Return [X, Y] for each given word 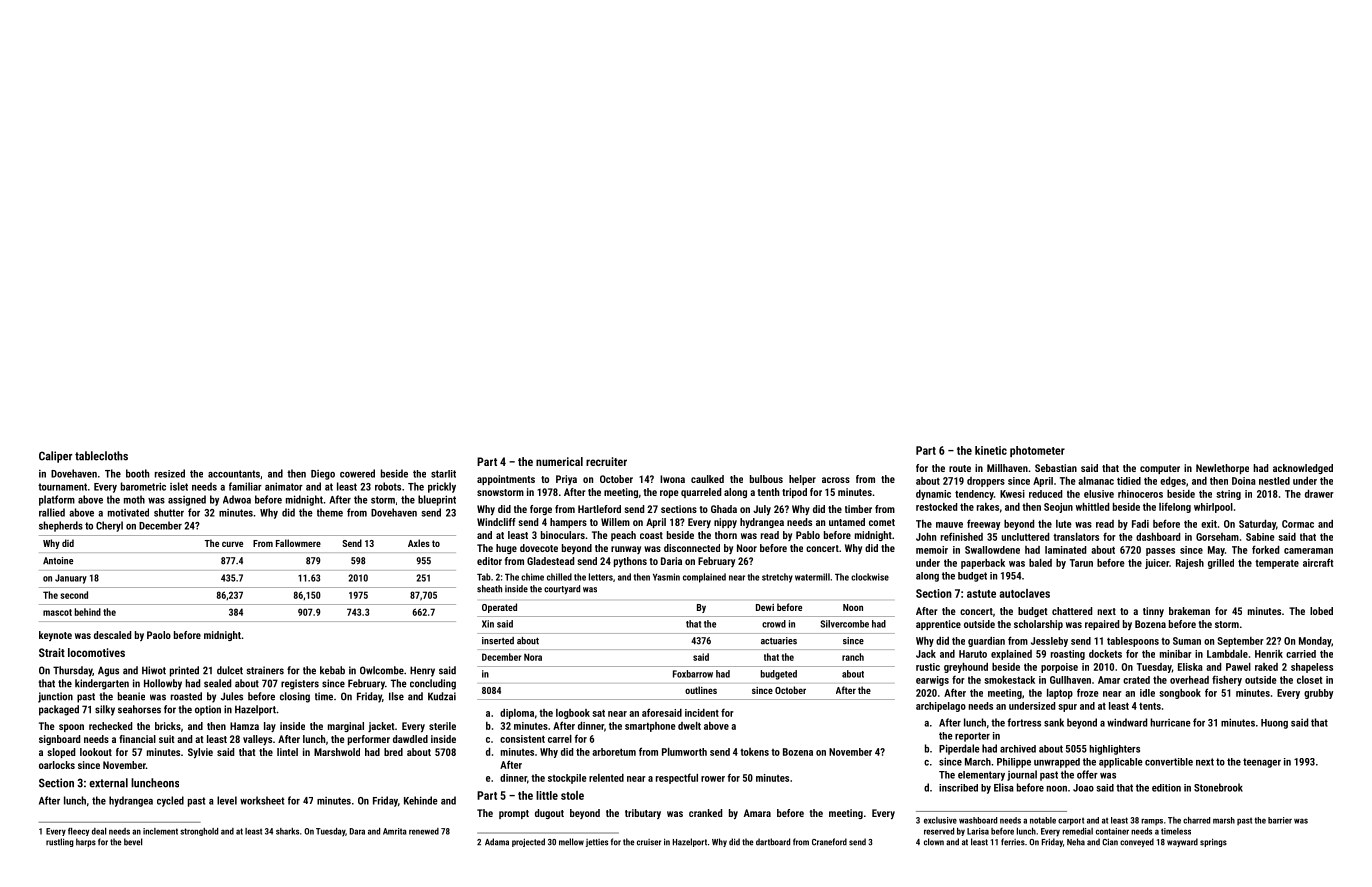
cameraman [1308, 551]
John [926, 537]
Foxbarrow [693, 674]
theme [330, 512]
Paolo [159, 635]
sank [1054, 722]
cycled [170, 801]
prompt [514, 814]
